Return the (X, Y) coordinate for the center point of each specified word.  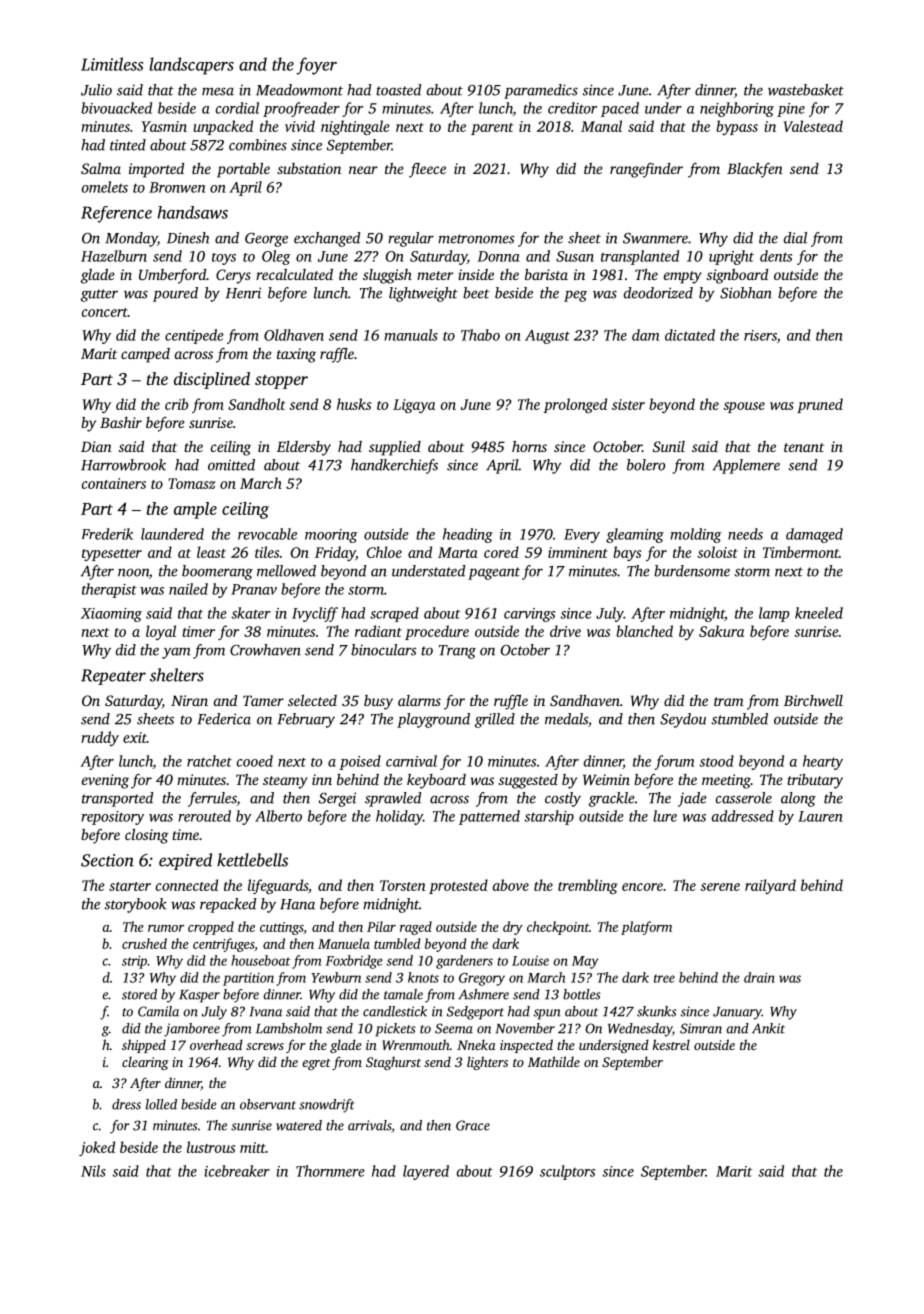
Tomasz (192, 483)
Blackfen (755, 170)
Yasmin (164, 126)
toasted (398, 90)
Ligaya (414, 406)
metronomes (476, 239)
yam (176, 653)
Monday (131, 239)
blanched (644, 631)
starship (549, 817)
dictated (690, 335)
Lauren (820, 816)
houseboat (260, 960)
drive (565, 631)
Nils (93, 1171)
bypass (737, 127)
